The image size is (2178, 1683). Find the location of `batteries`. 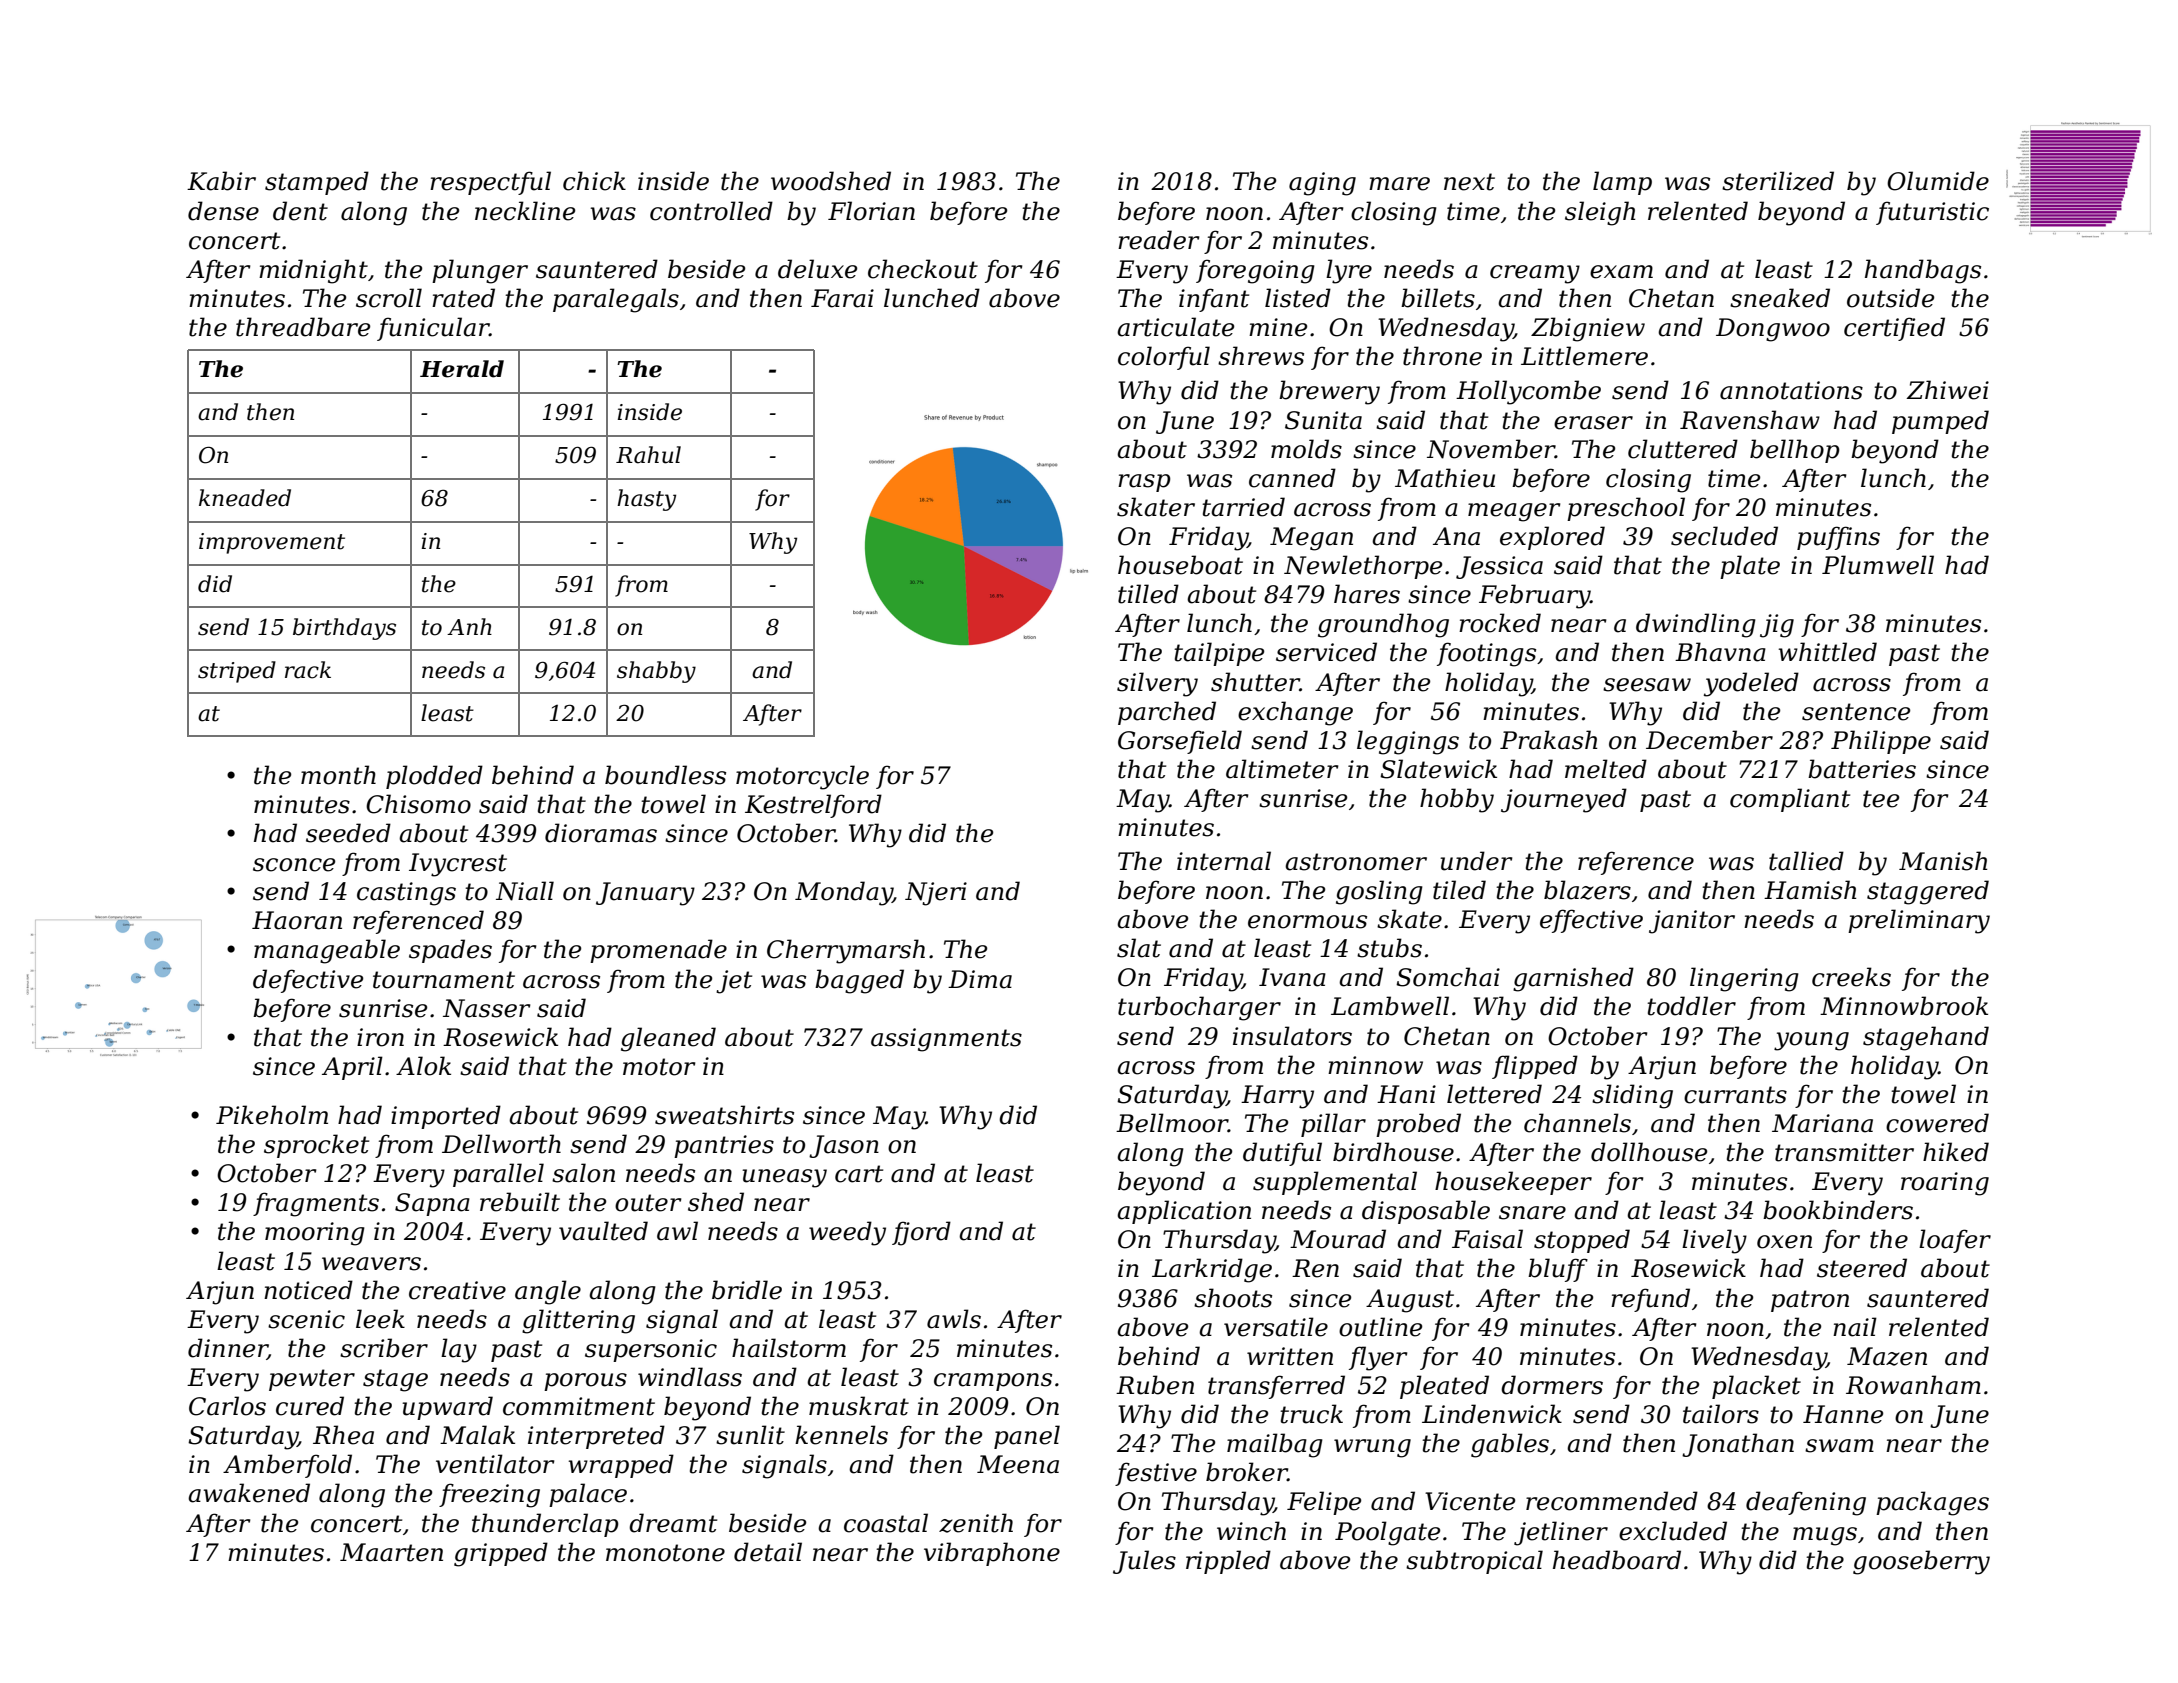

batteries is located at coordinates (1862, 769).
